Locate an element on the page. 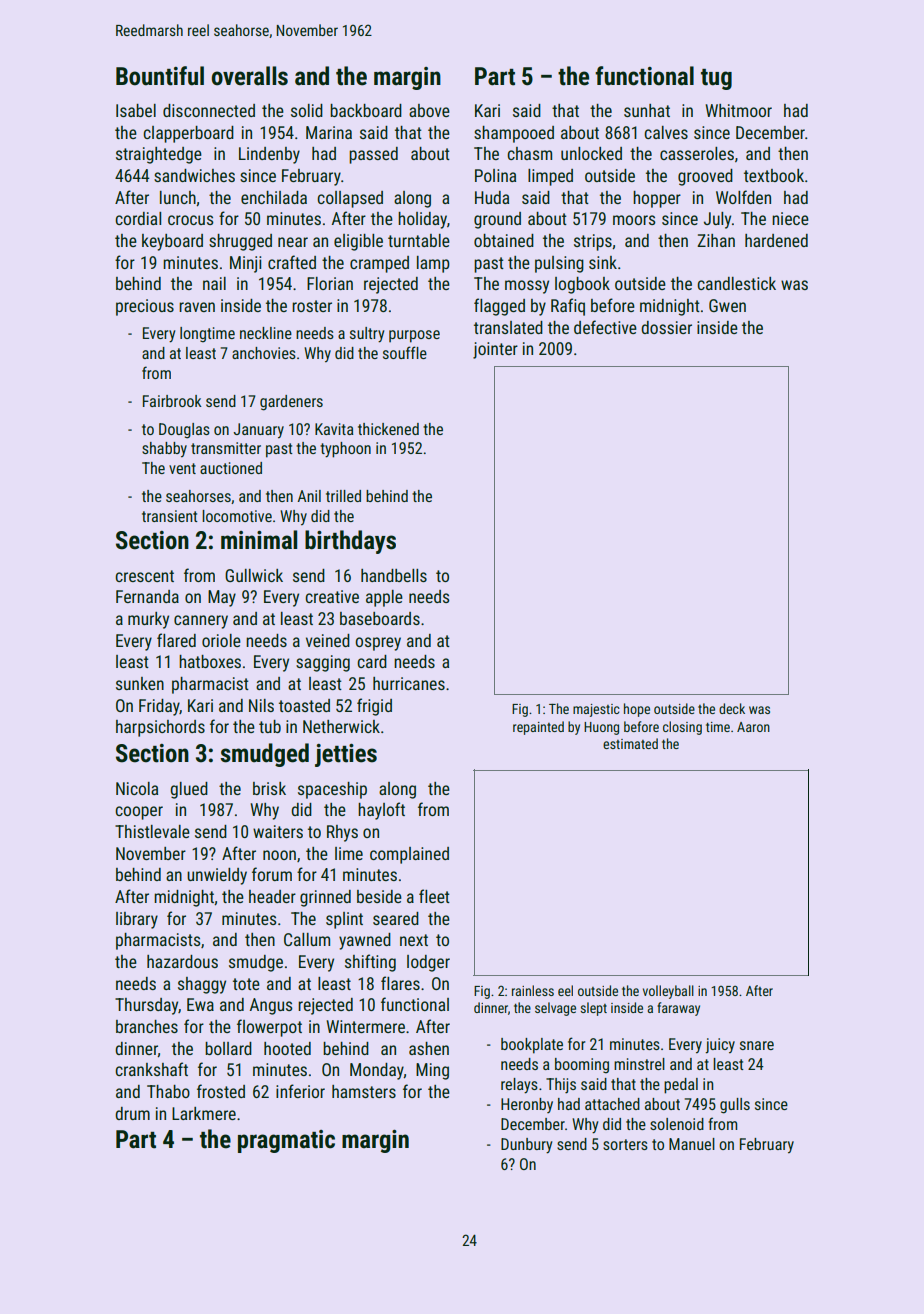 Image resolution: width=924 pixels, height=1314 pixels. deck is located at coordinates (732, 708).
